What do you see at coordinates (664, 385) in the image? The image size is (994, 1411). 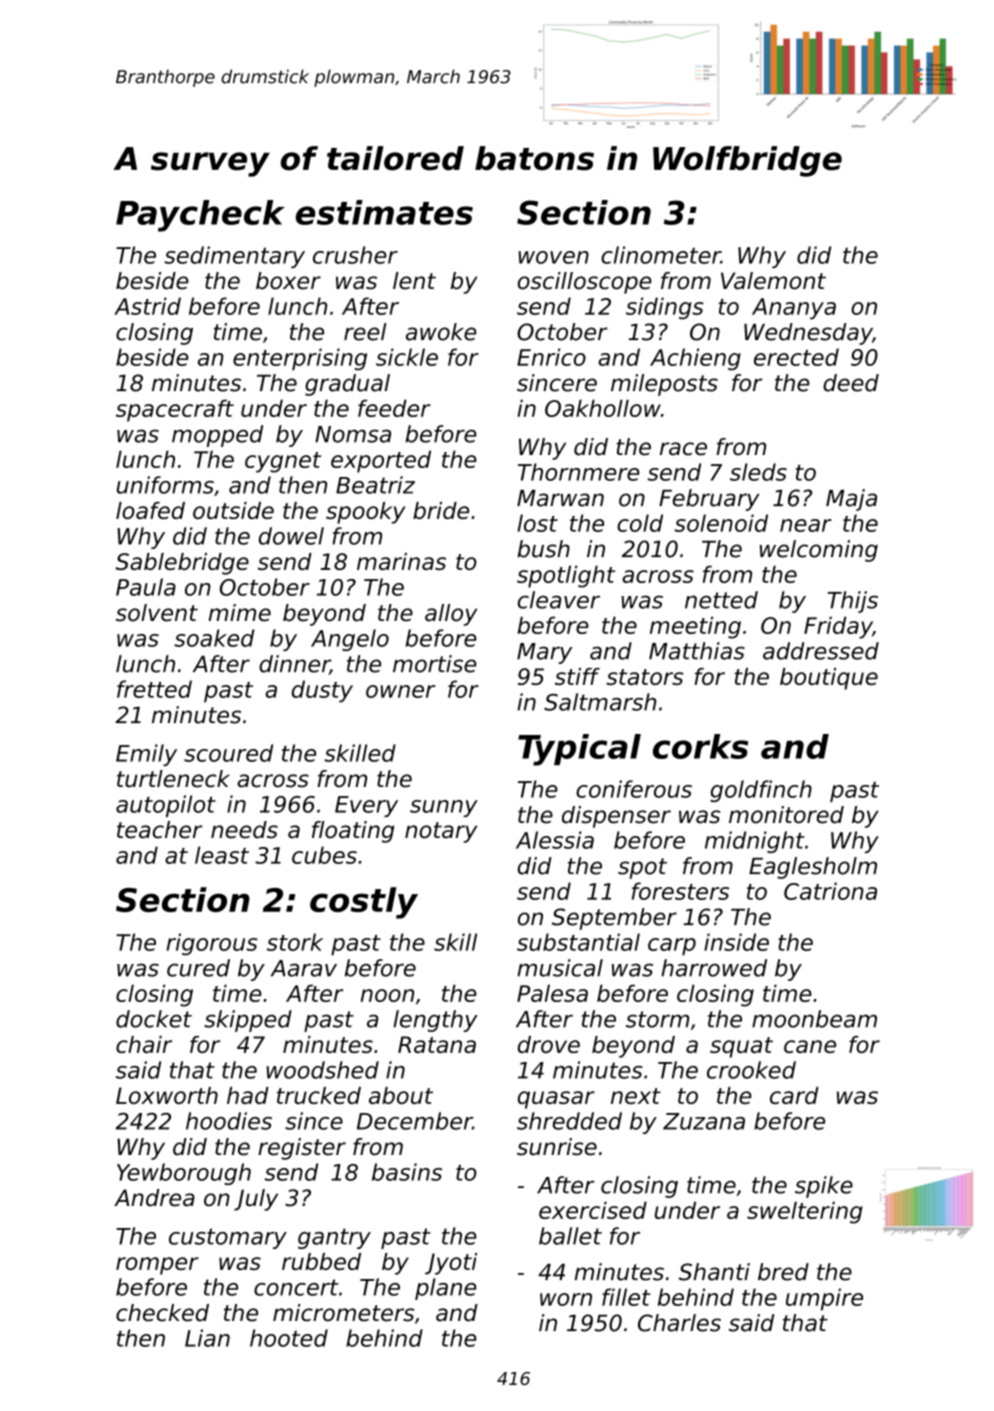 I see `mileposts` at bounding box center [664, 385].
